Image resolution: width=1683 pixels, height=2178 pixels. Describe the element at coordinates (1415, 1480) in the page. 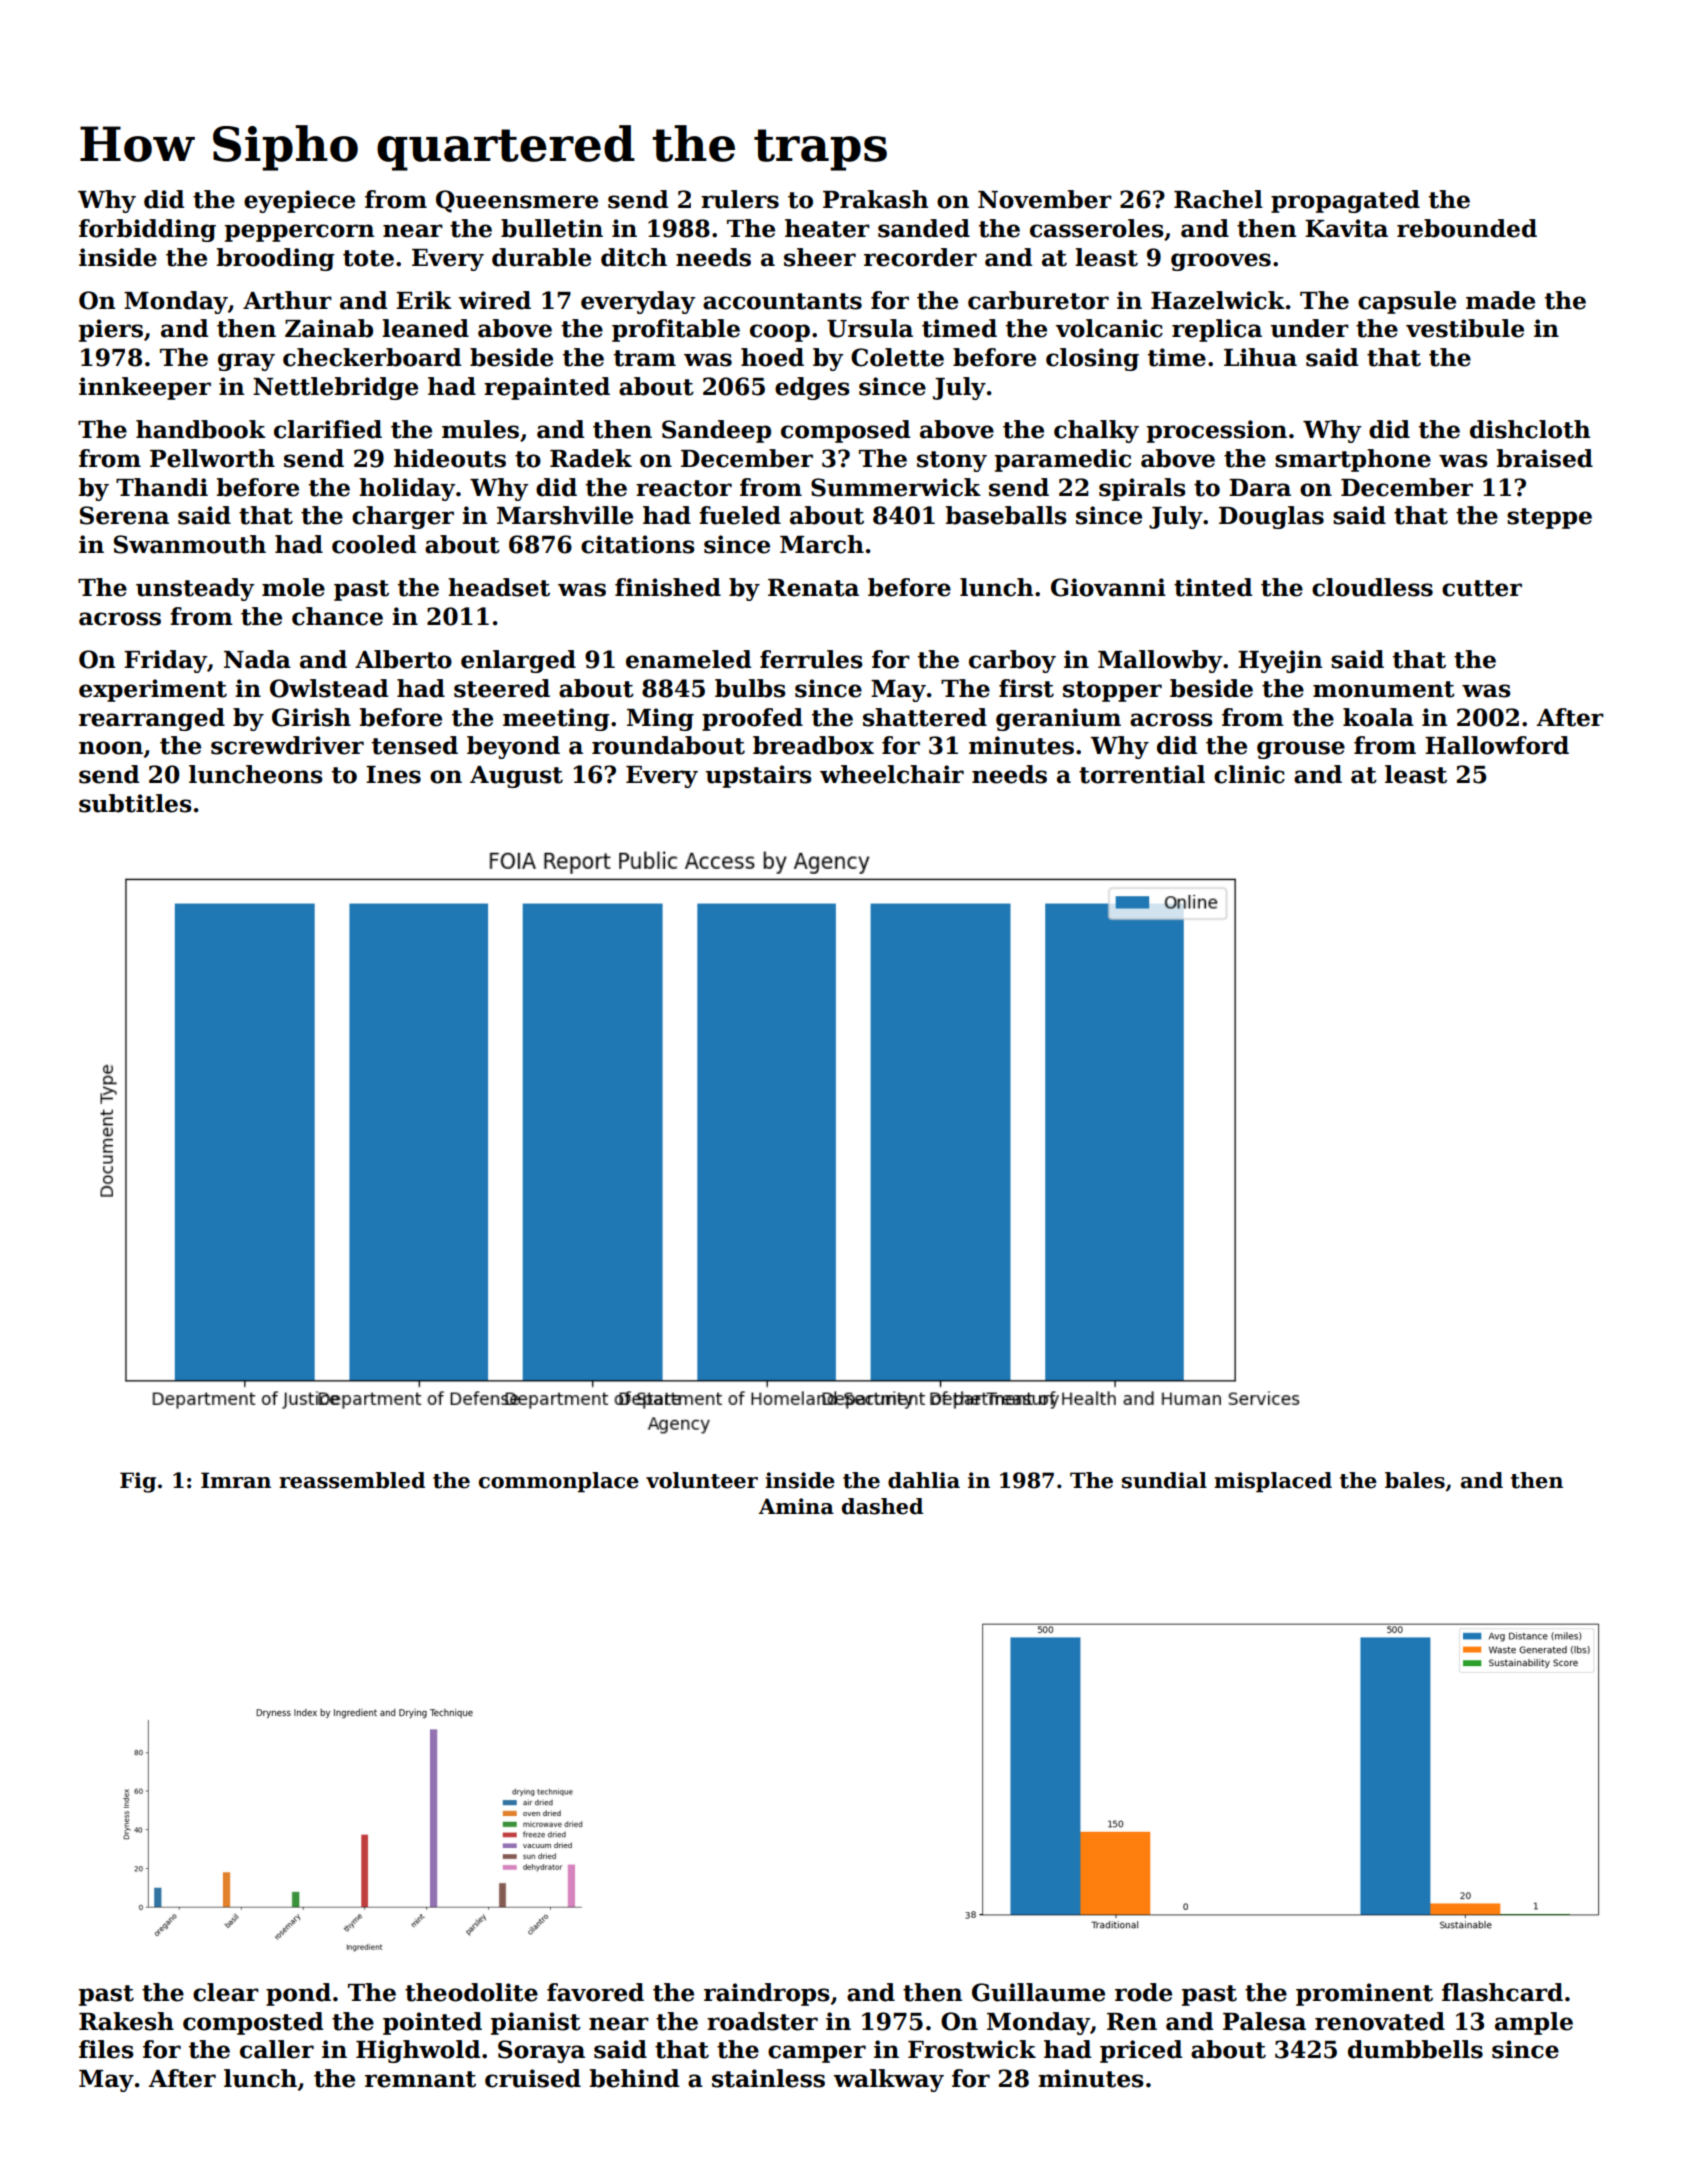

I see `bales` at that location.
